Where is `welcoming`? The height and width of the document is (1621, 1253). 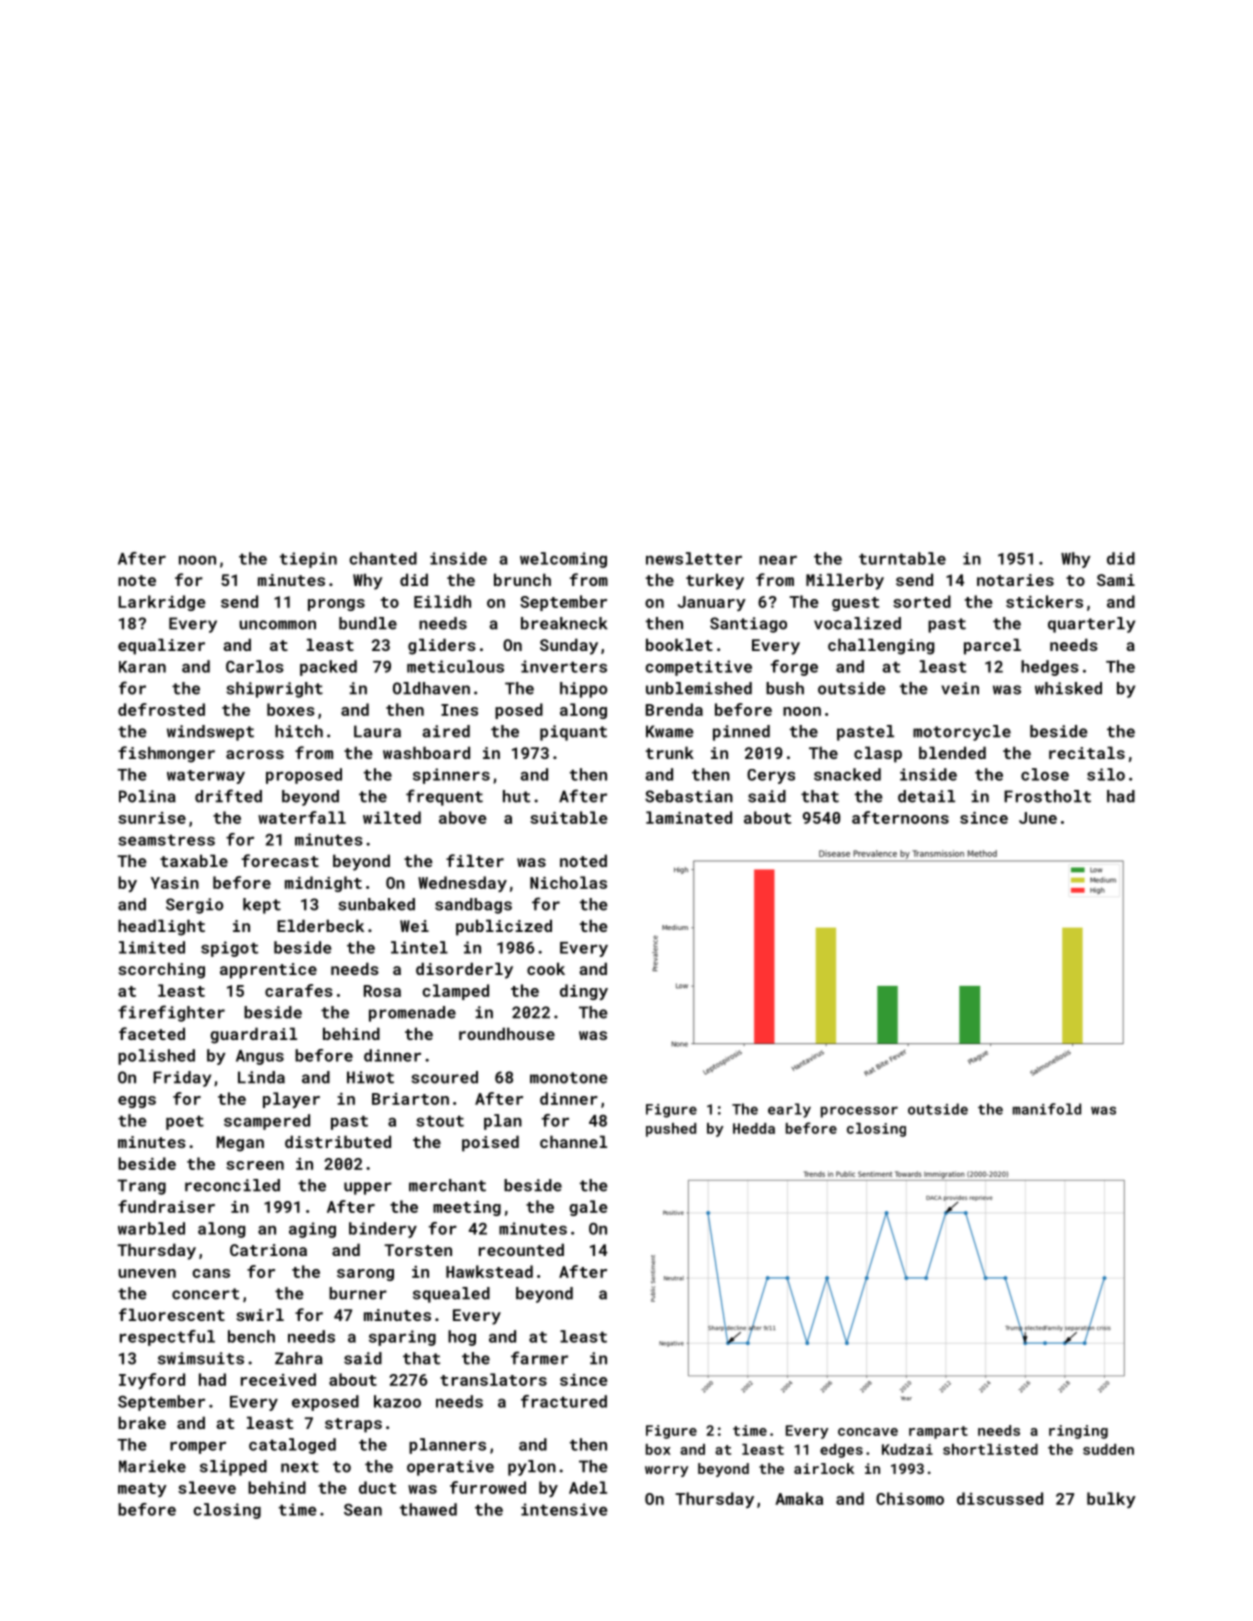 welcoming is located at coordinates (563, 560).
